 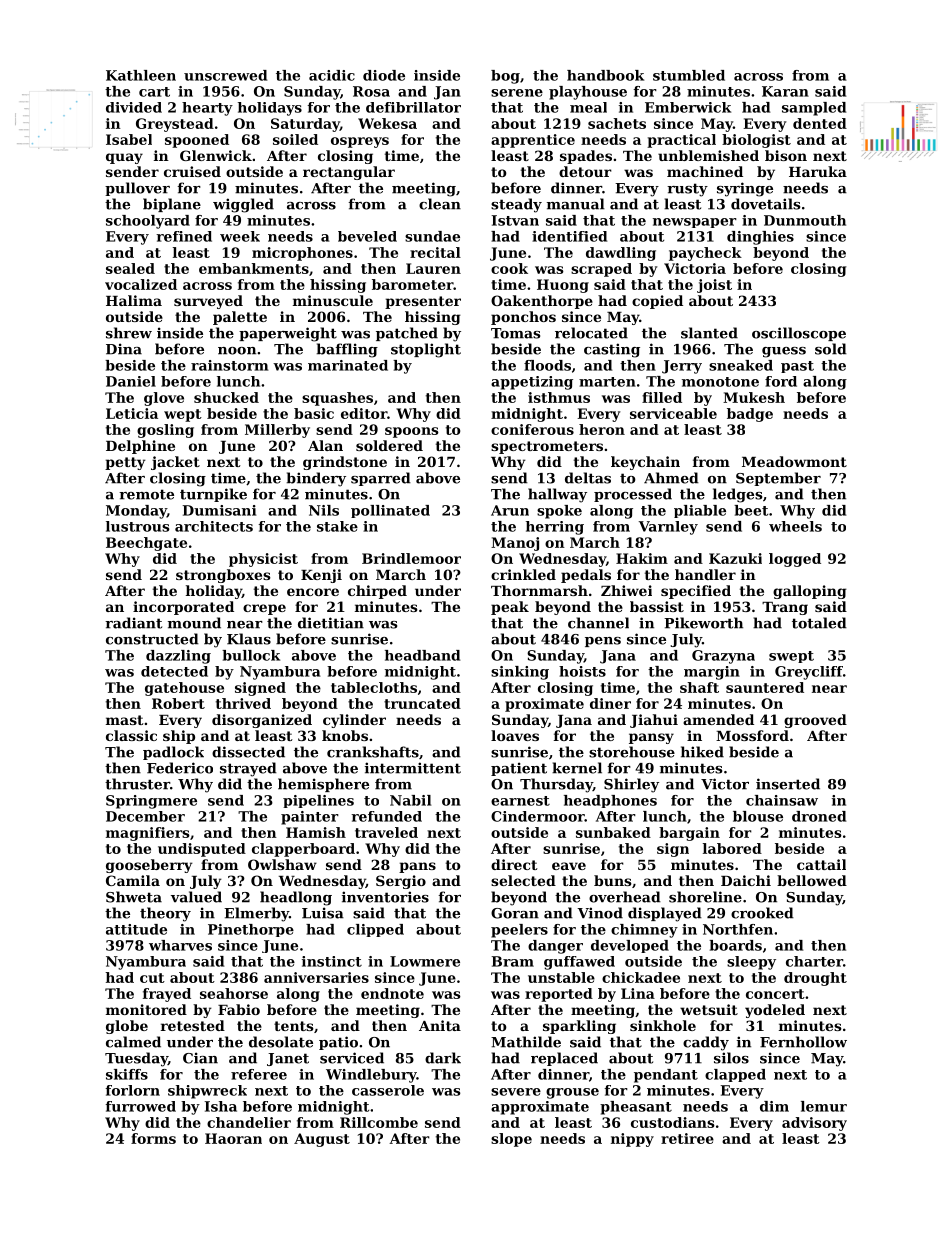 What do you see at coordinates (153, 1138) in the document?
I see `forms` at bounding box center [153, 1138].
